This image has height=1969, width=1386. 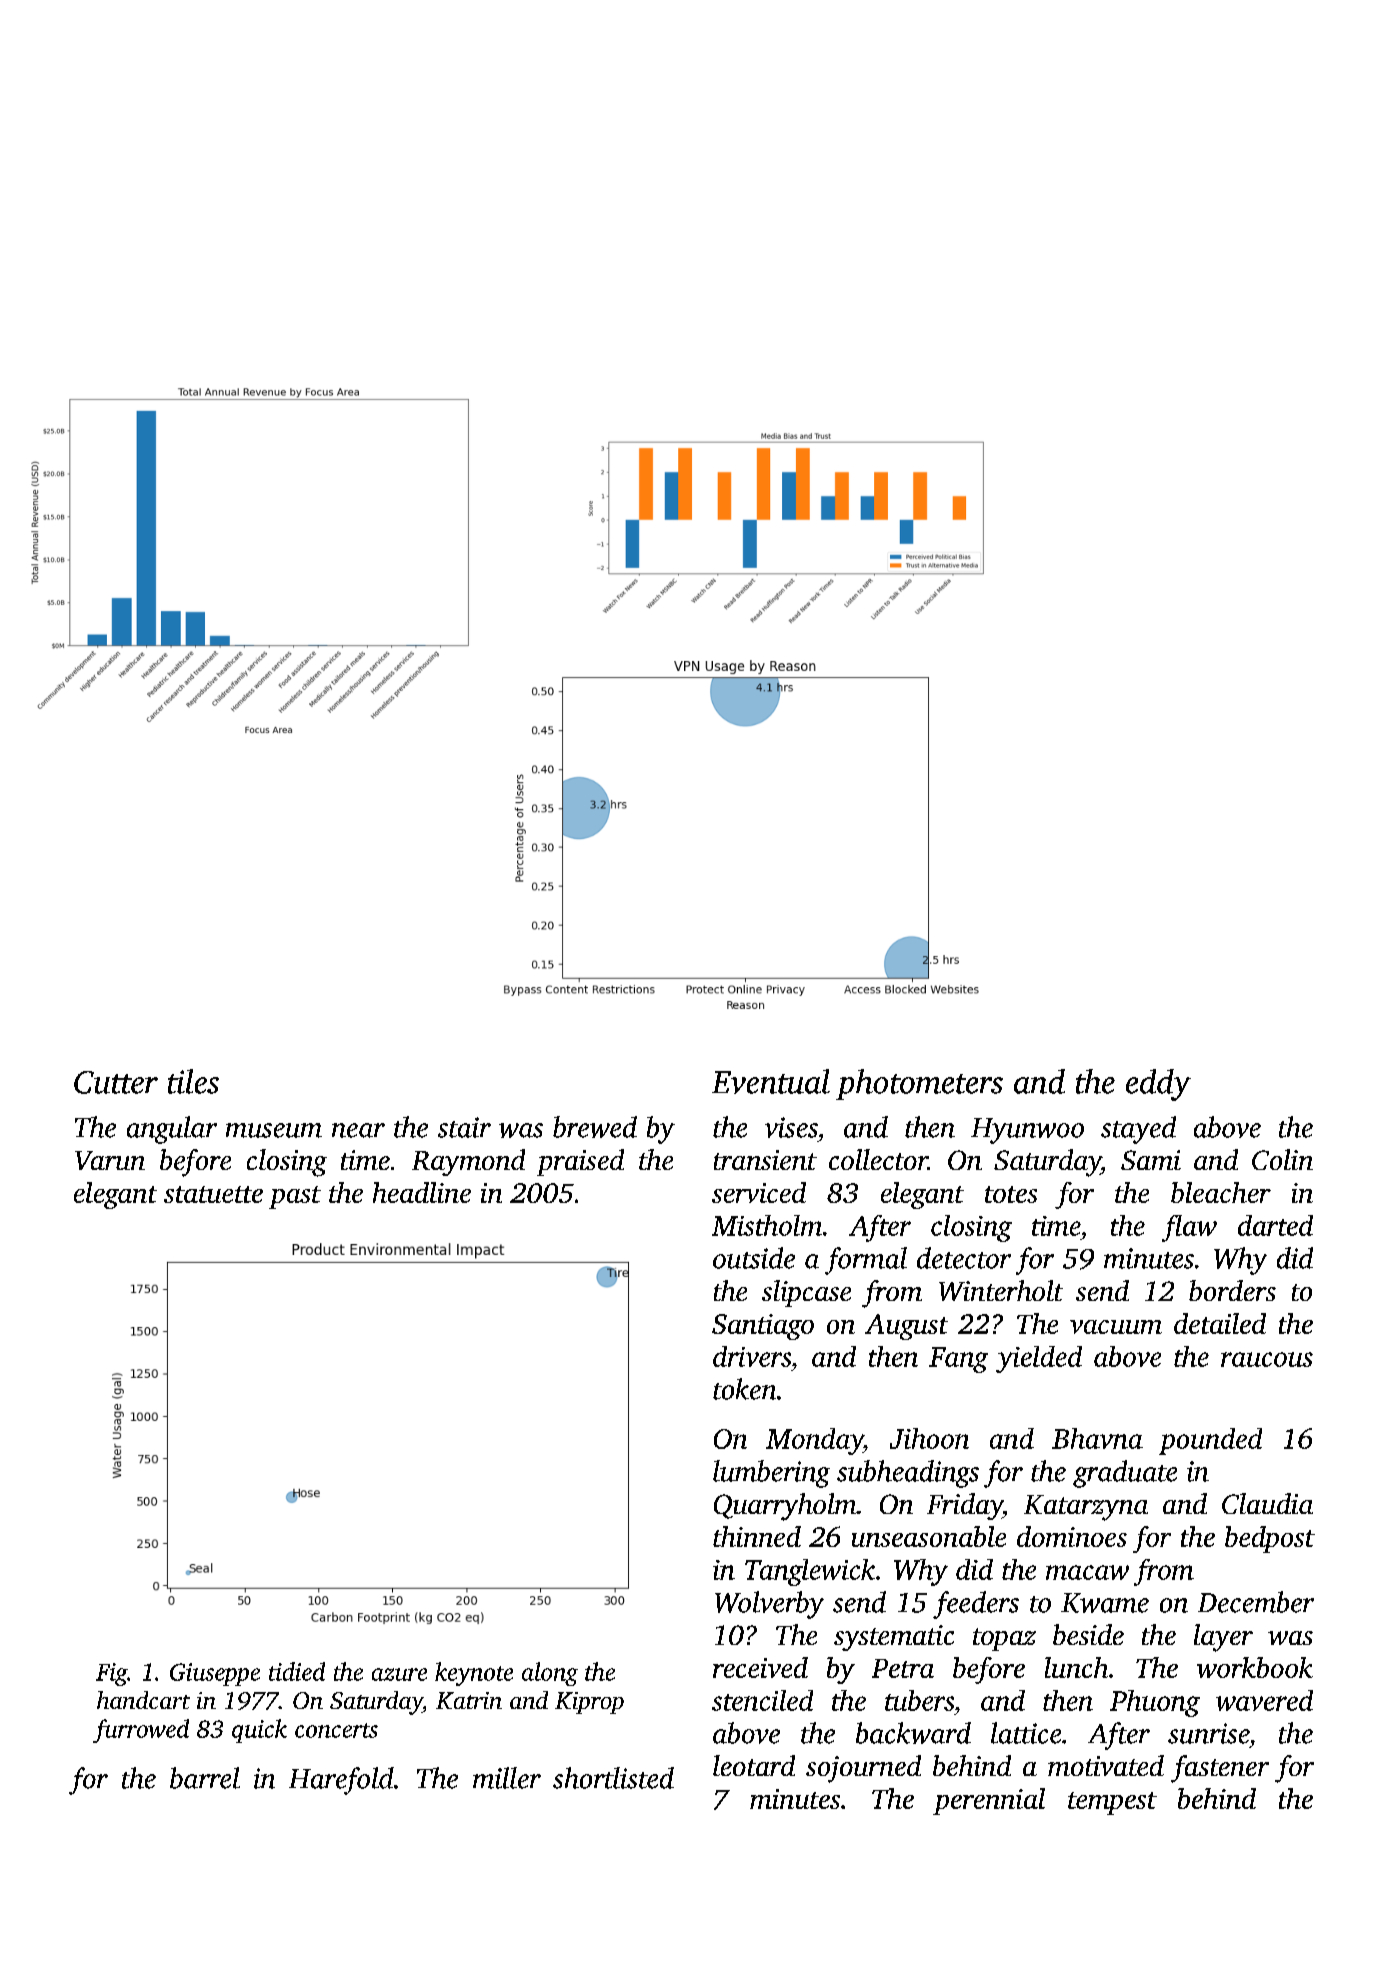 I want to click on token, so click(x=744, y=1389).
